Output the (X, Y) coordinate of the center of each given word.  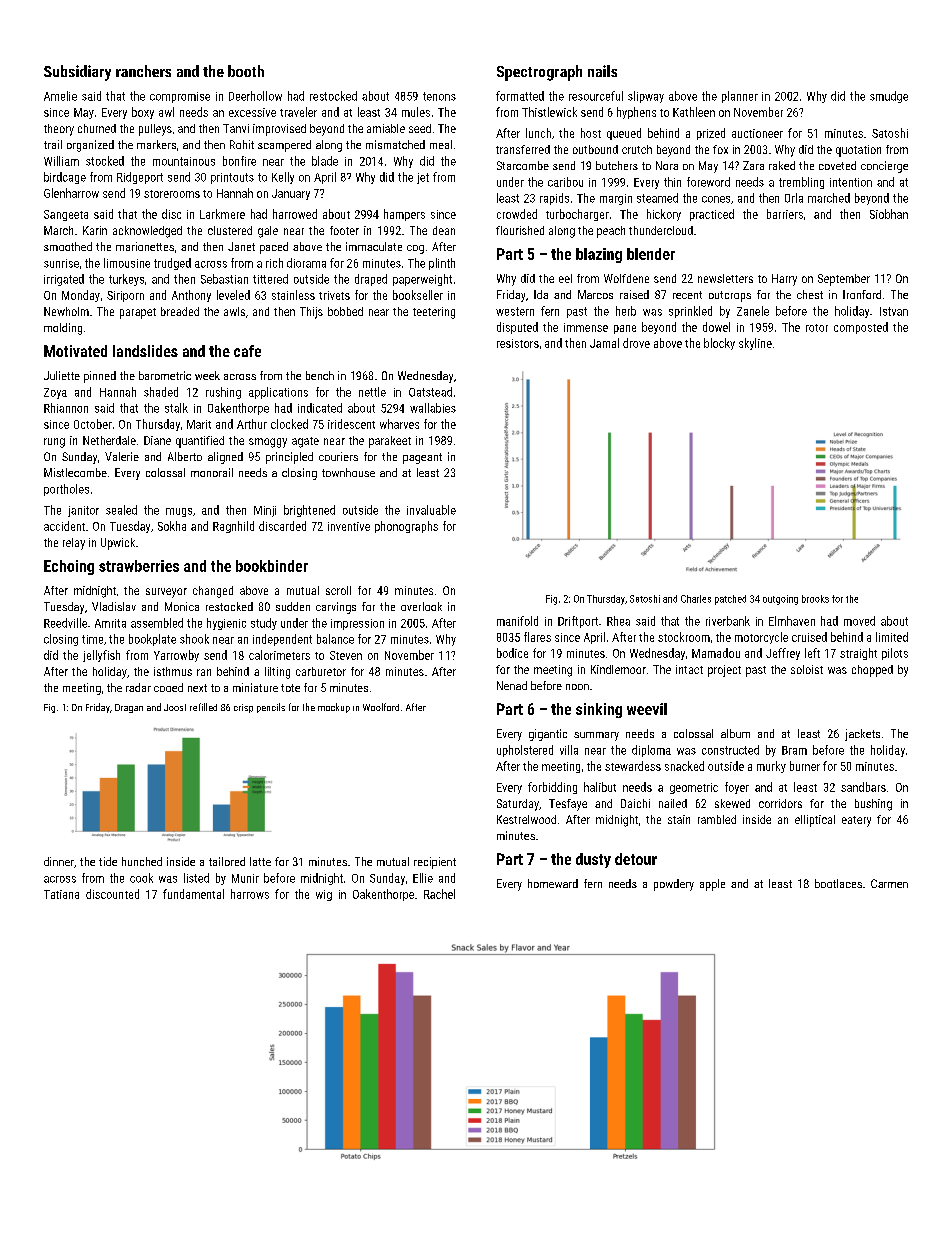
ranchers (143, 71)
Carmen (889, 883)
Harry (784, 280)
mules (416, 112)
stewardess (633, 766)
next (197, 688)
